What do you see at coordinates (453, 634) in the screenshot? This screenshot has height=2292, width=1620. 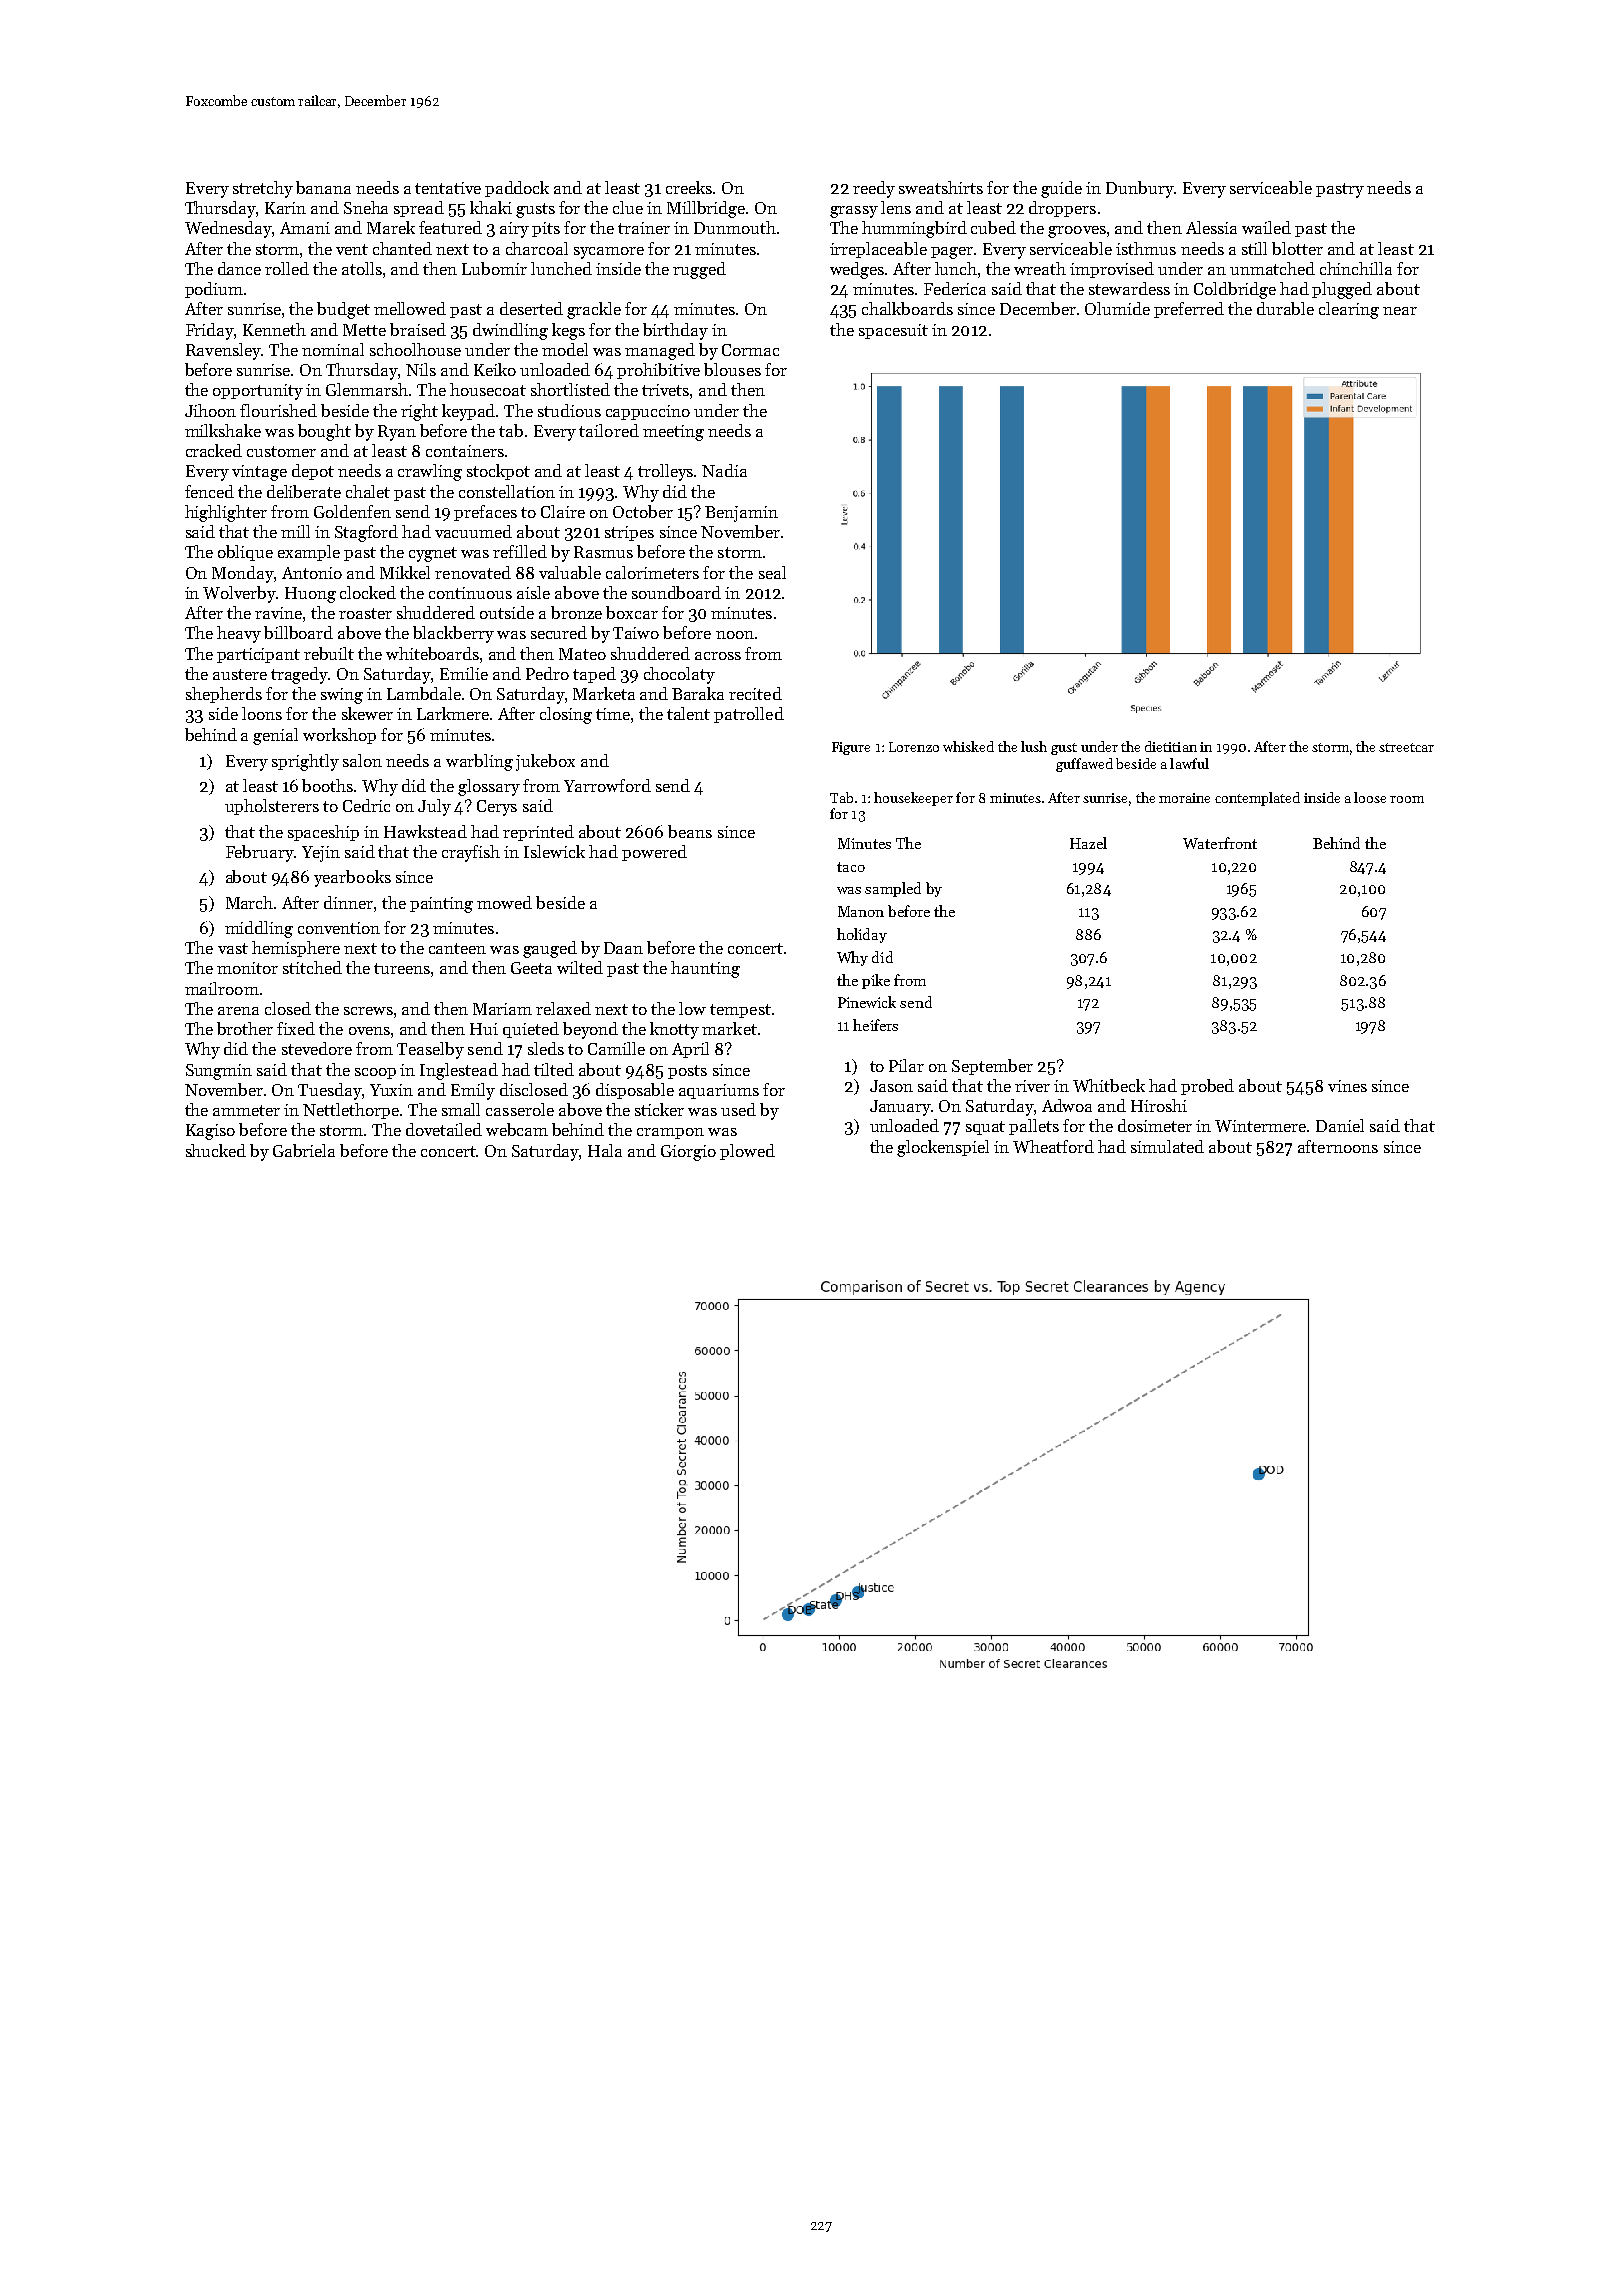 I see `blackberry` at bounding box center [453, 634].
